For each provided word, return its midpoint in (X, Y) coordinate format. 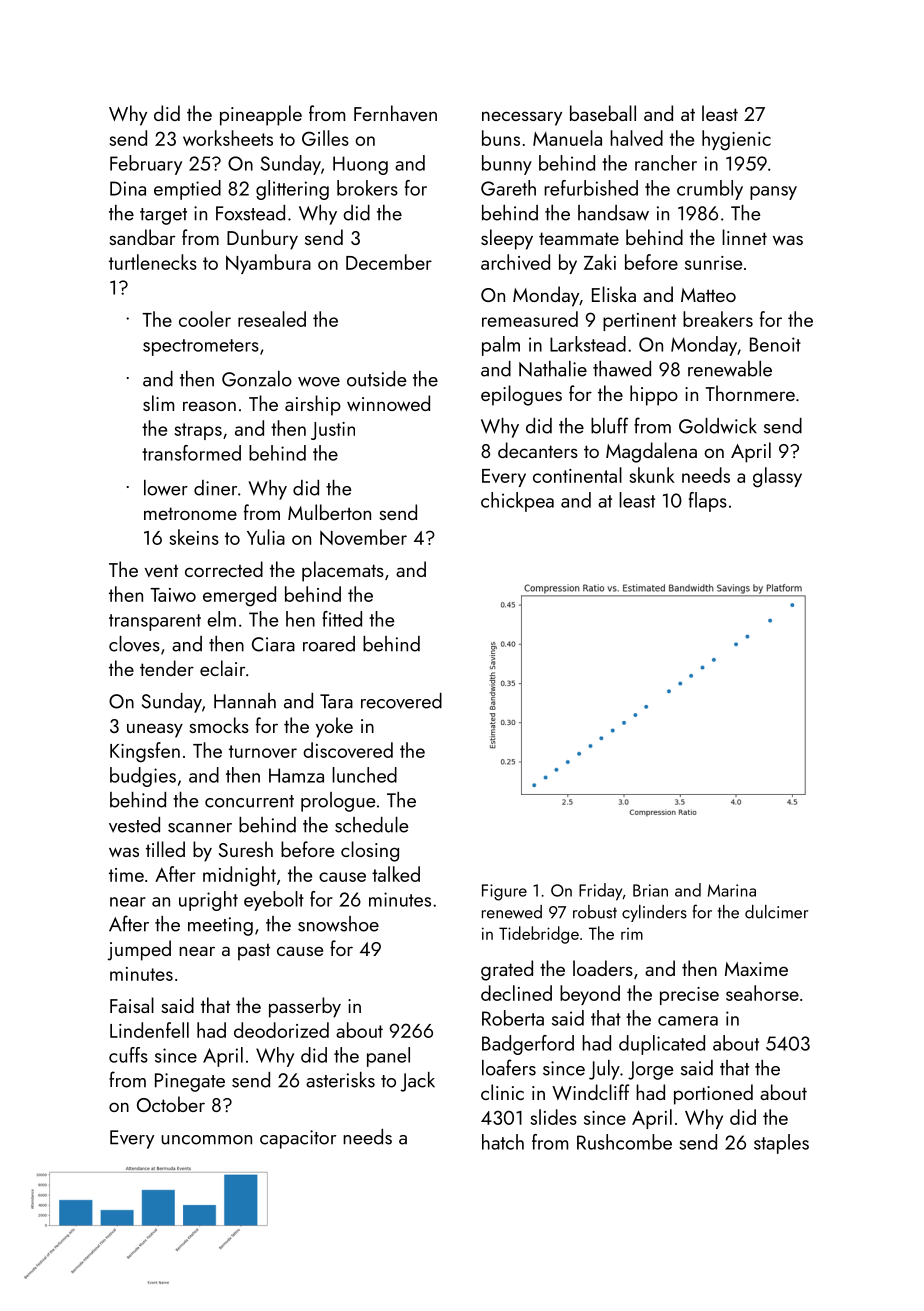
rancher (666, 163)
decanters (538, 450)
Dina (128, 188)
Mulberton (329, 512)
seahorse (762, 993)
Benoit (775, 344)
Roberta (513, 1018)
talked (396, 874)
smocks (219, 725)
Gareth (508, 188)
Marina (732, 890)
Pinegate (190, 1082)
